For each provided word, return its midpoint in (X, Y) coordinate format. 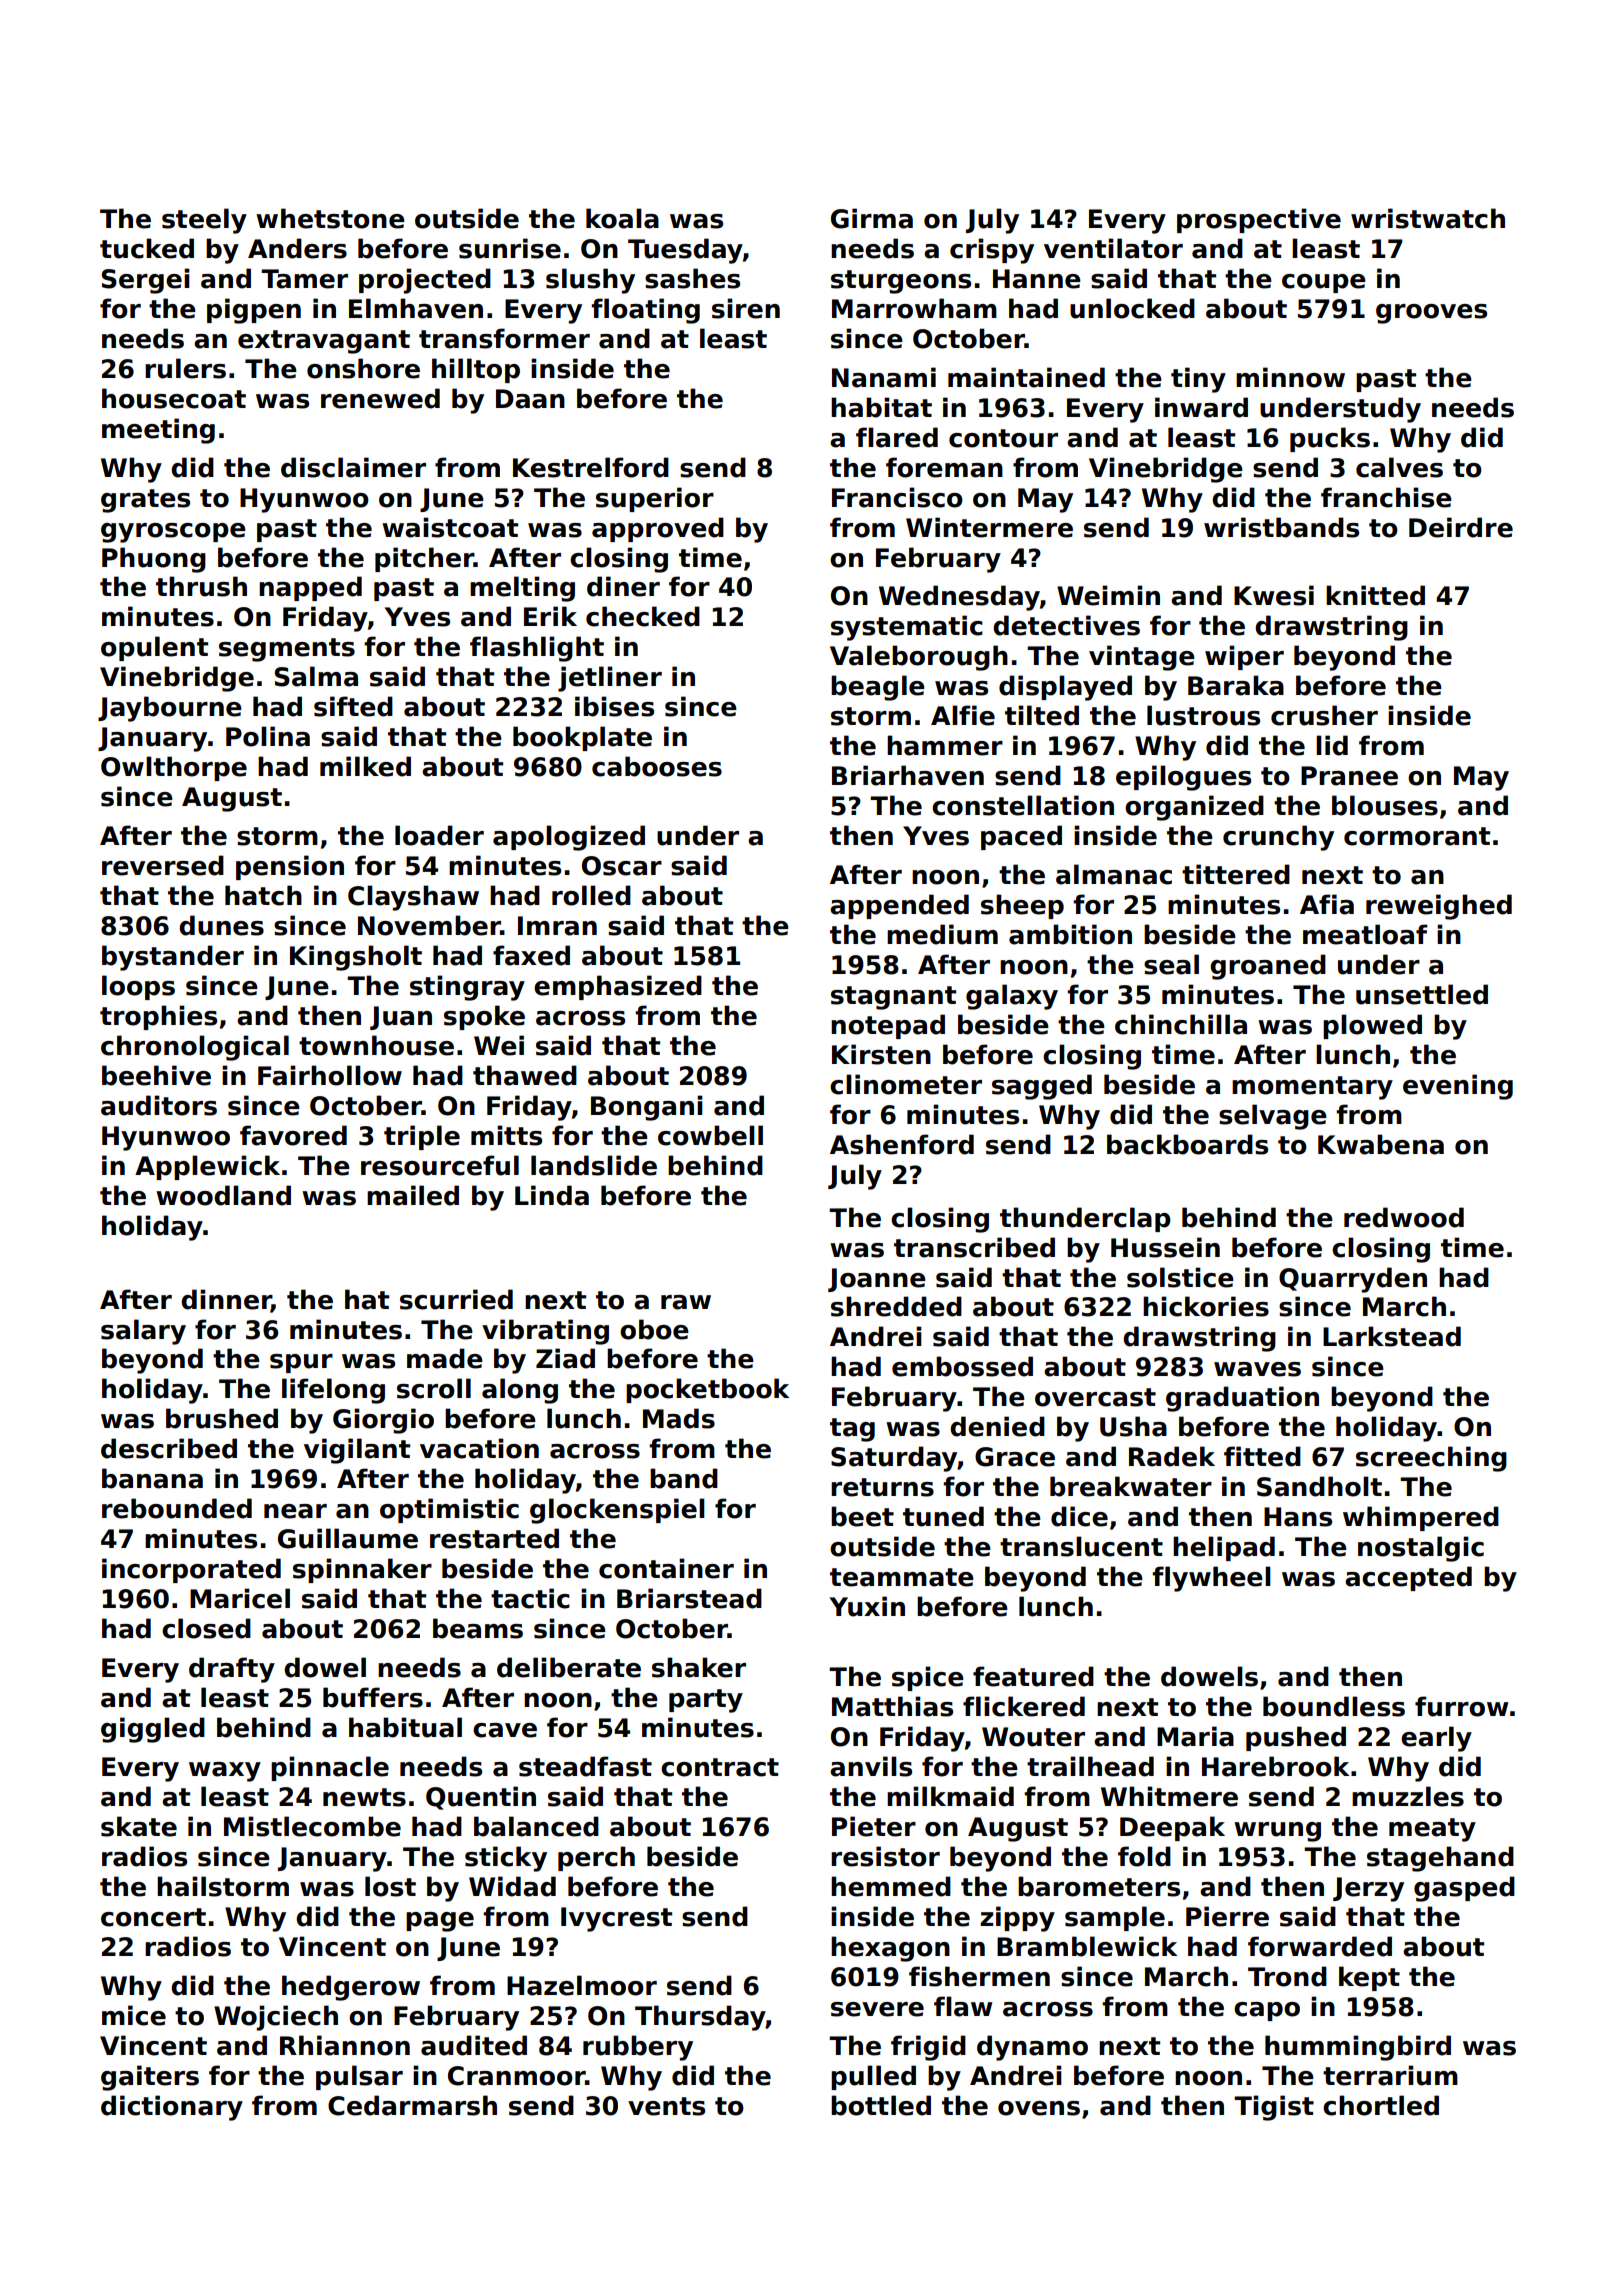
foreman (944, 467)
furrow (1462, 1706)
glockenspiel (617, 1511)
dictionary (172, 2108)
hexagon (890, 1949)
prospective (1259, 220)
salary (143, 1332)
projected (425, 281)
